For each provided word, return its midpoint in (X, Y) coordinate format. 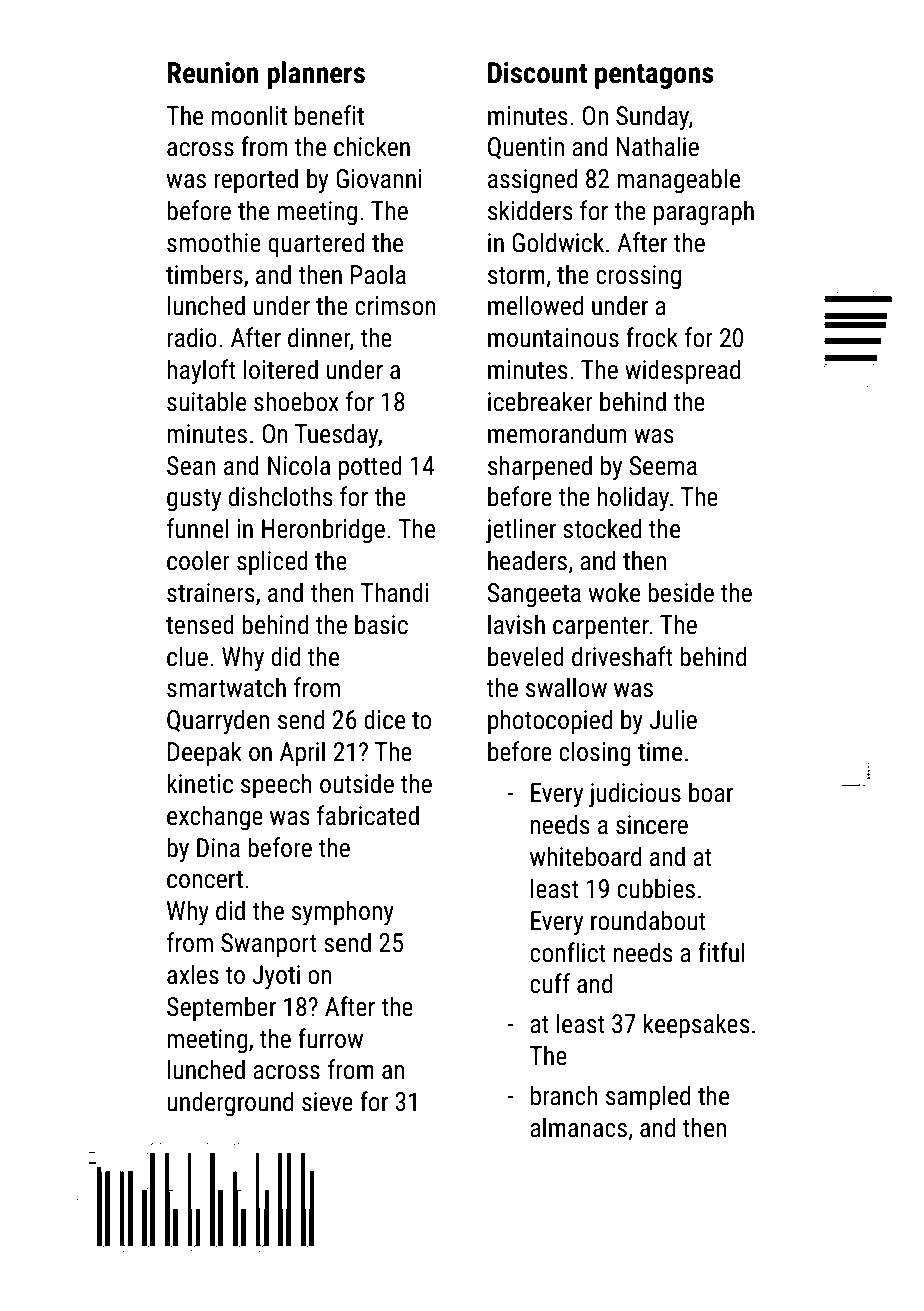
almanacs (578, 1127)
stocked (602, 528)
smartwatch (226, 687)
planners (316, 75)
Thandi (395, 592)
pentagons (654, 76)
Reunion (212, 73)
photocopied (550, 722)
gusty (194, 500)
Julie (673, 719)
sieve (327, 1102)
